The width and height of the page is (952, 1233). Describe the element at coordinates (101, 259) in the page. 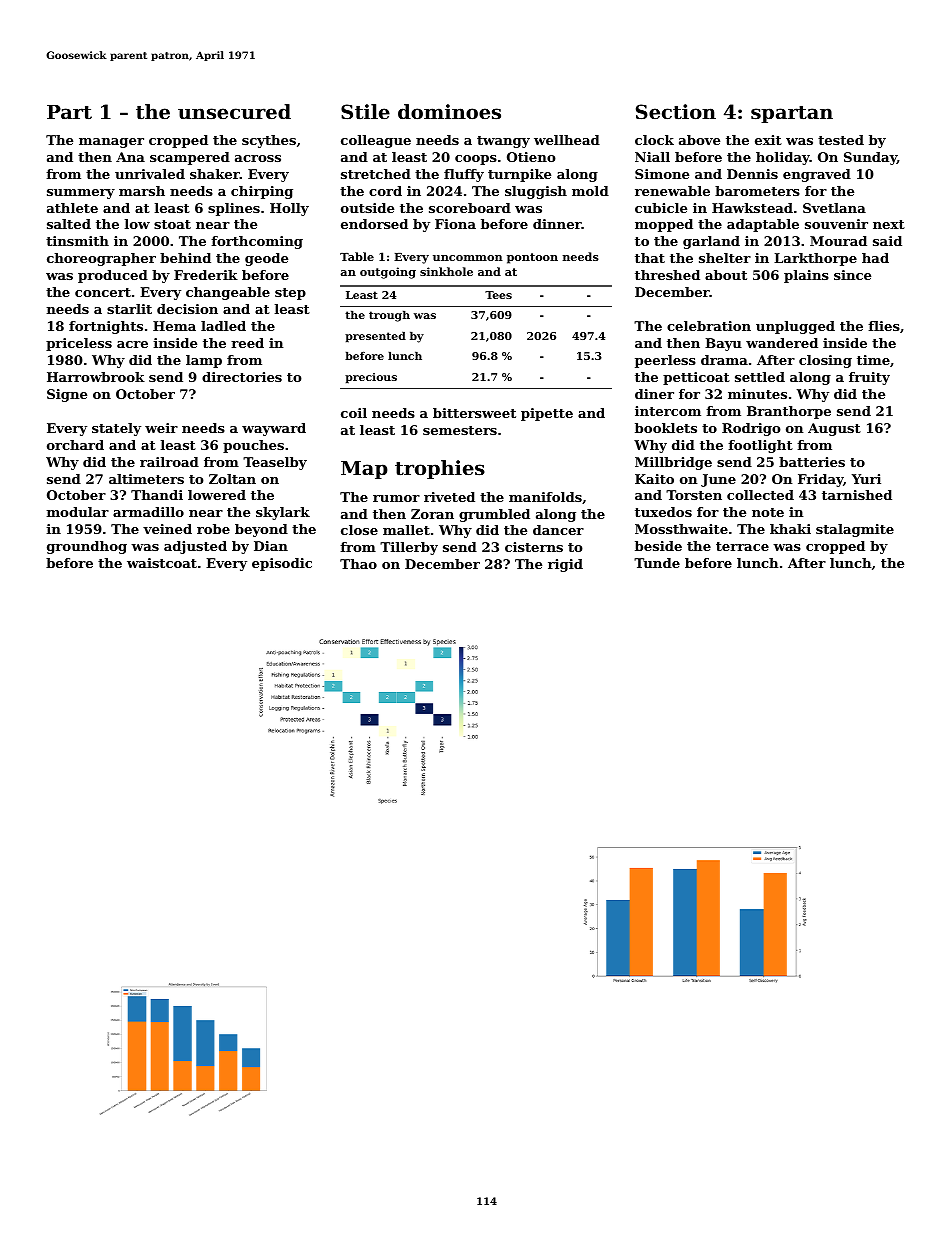

I see `choreographer` at that location.
